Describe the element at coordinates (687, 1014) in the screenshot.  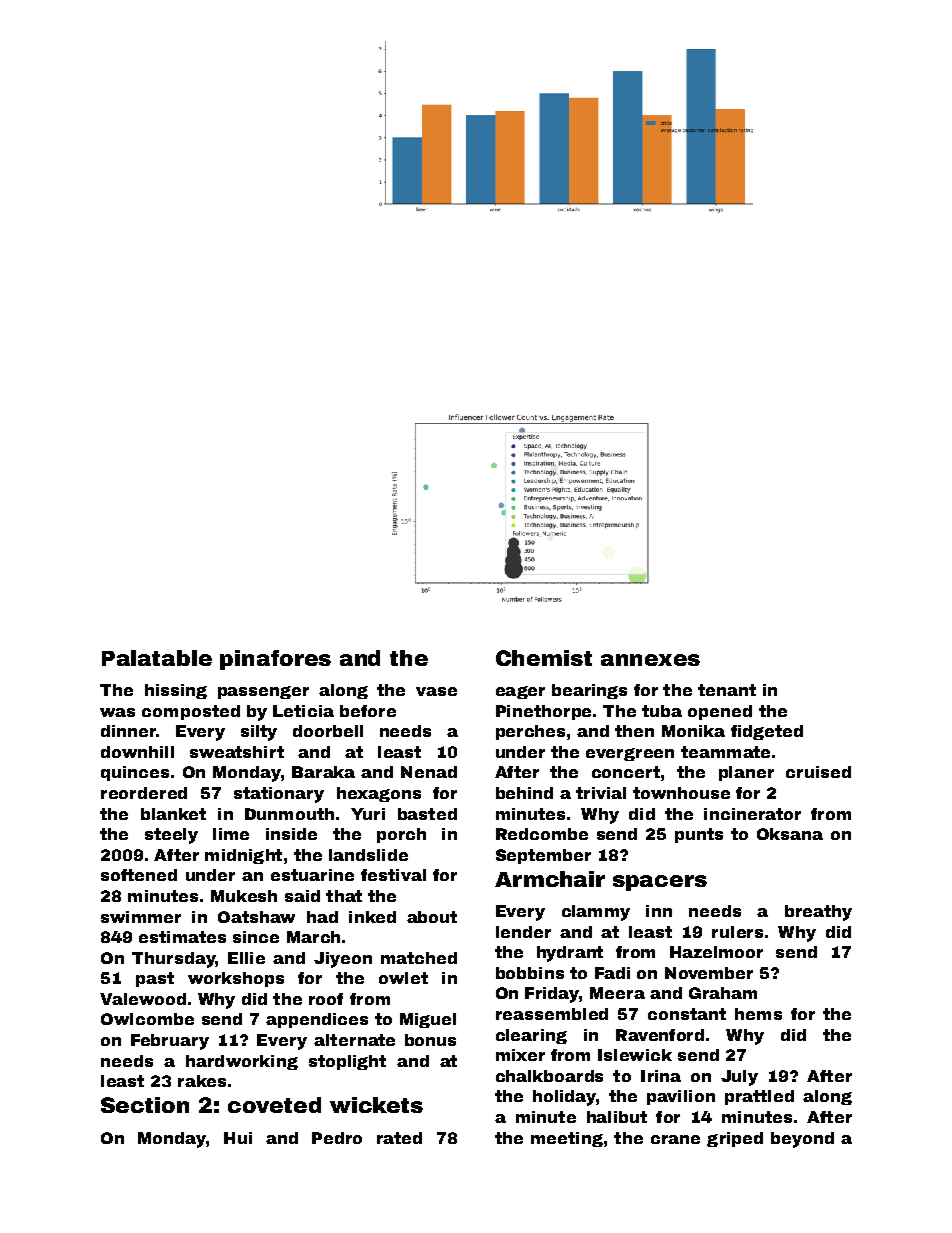
I see `constant` at that location.
